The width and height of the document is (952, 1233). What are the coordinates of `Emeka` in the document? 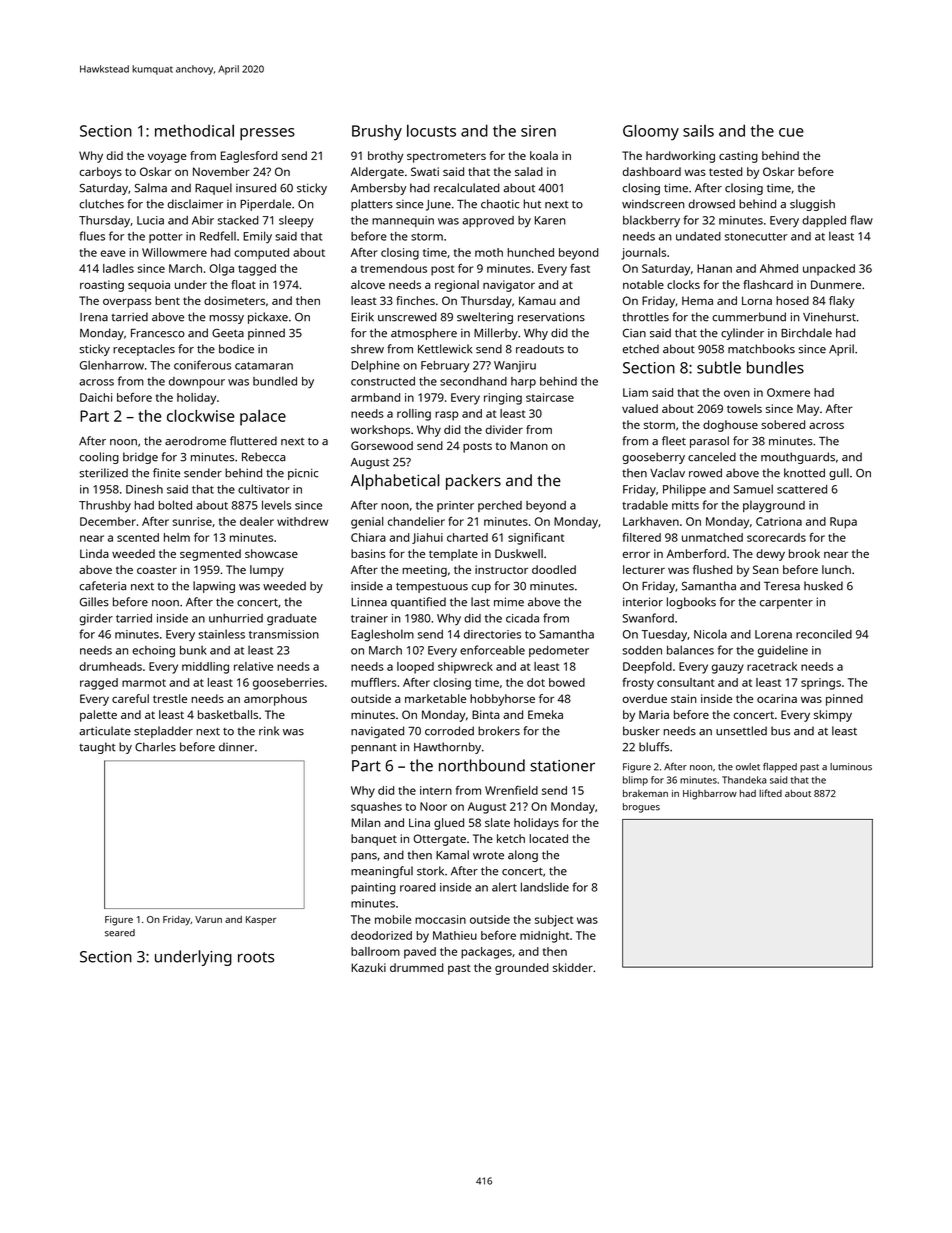 It's located at (545, 714).
